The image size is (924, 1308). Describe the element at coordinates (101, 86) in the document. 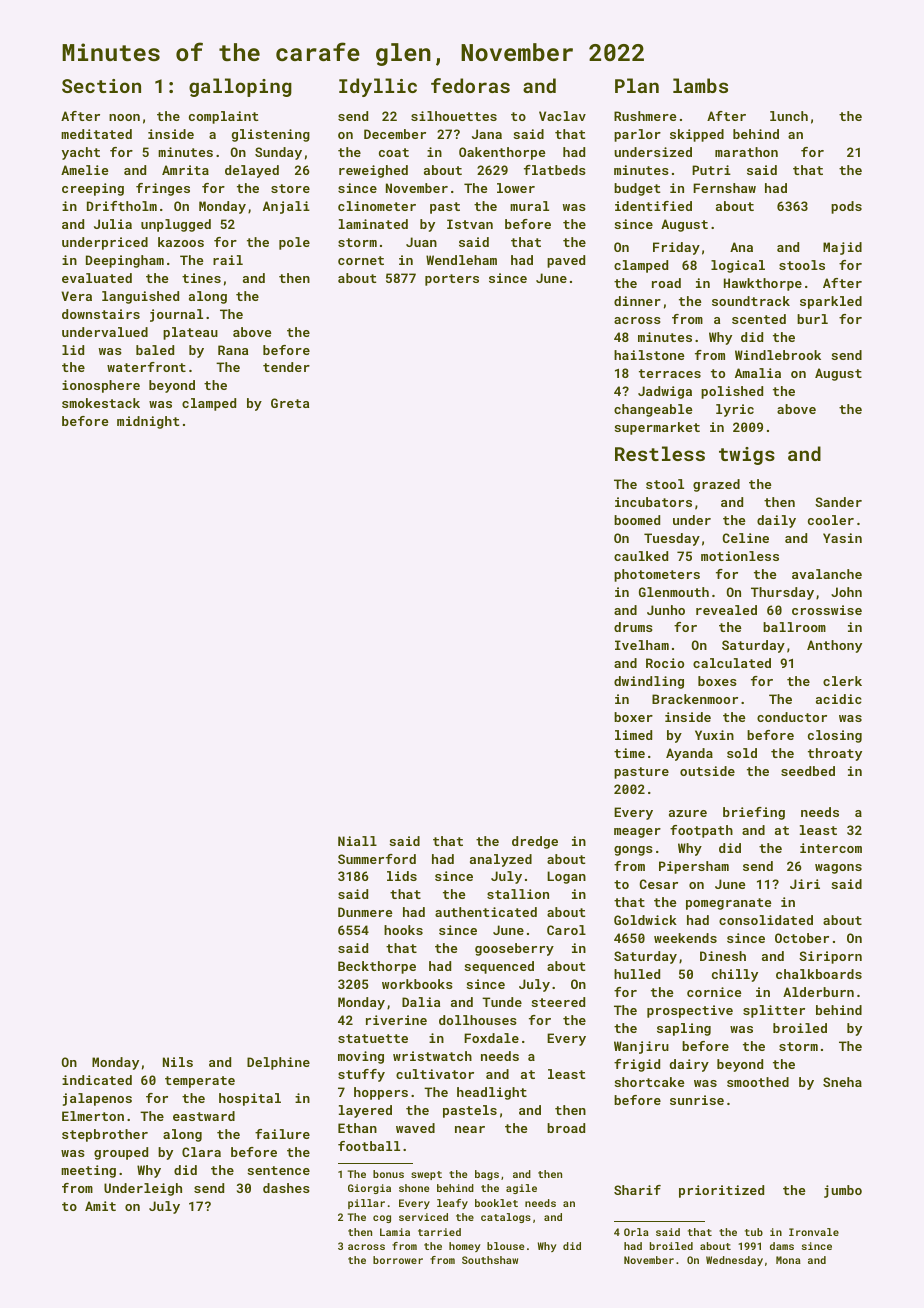

I see `Section` at that location.
